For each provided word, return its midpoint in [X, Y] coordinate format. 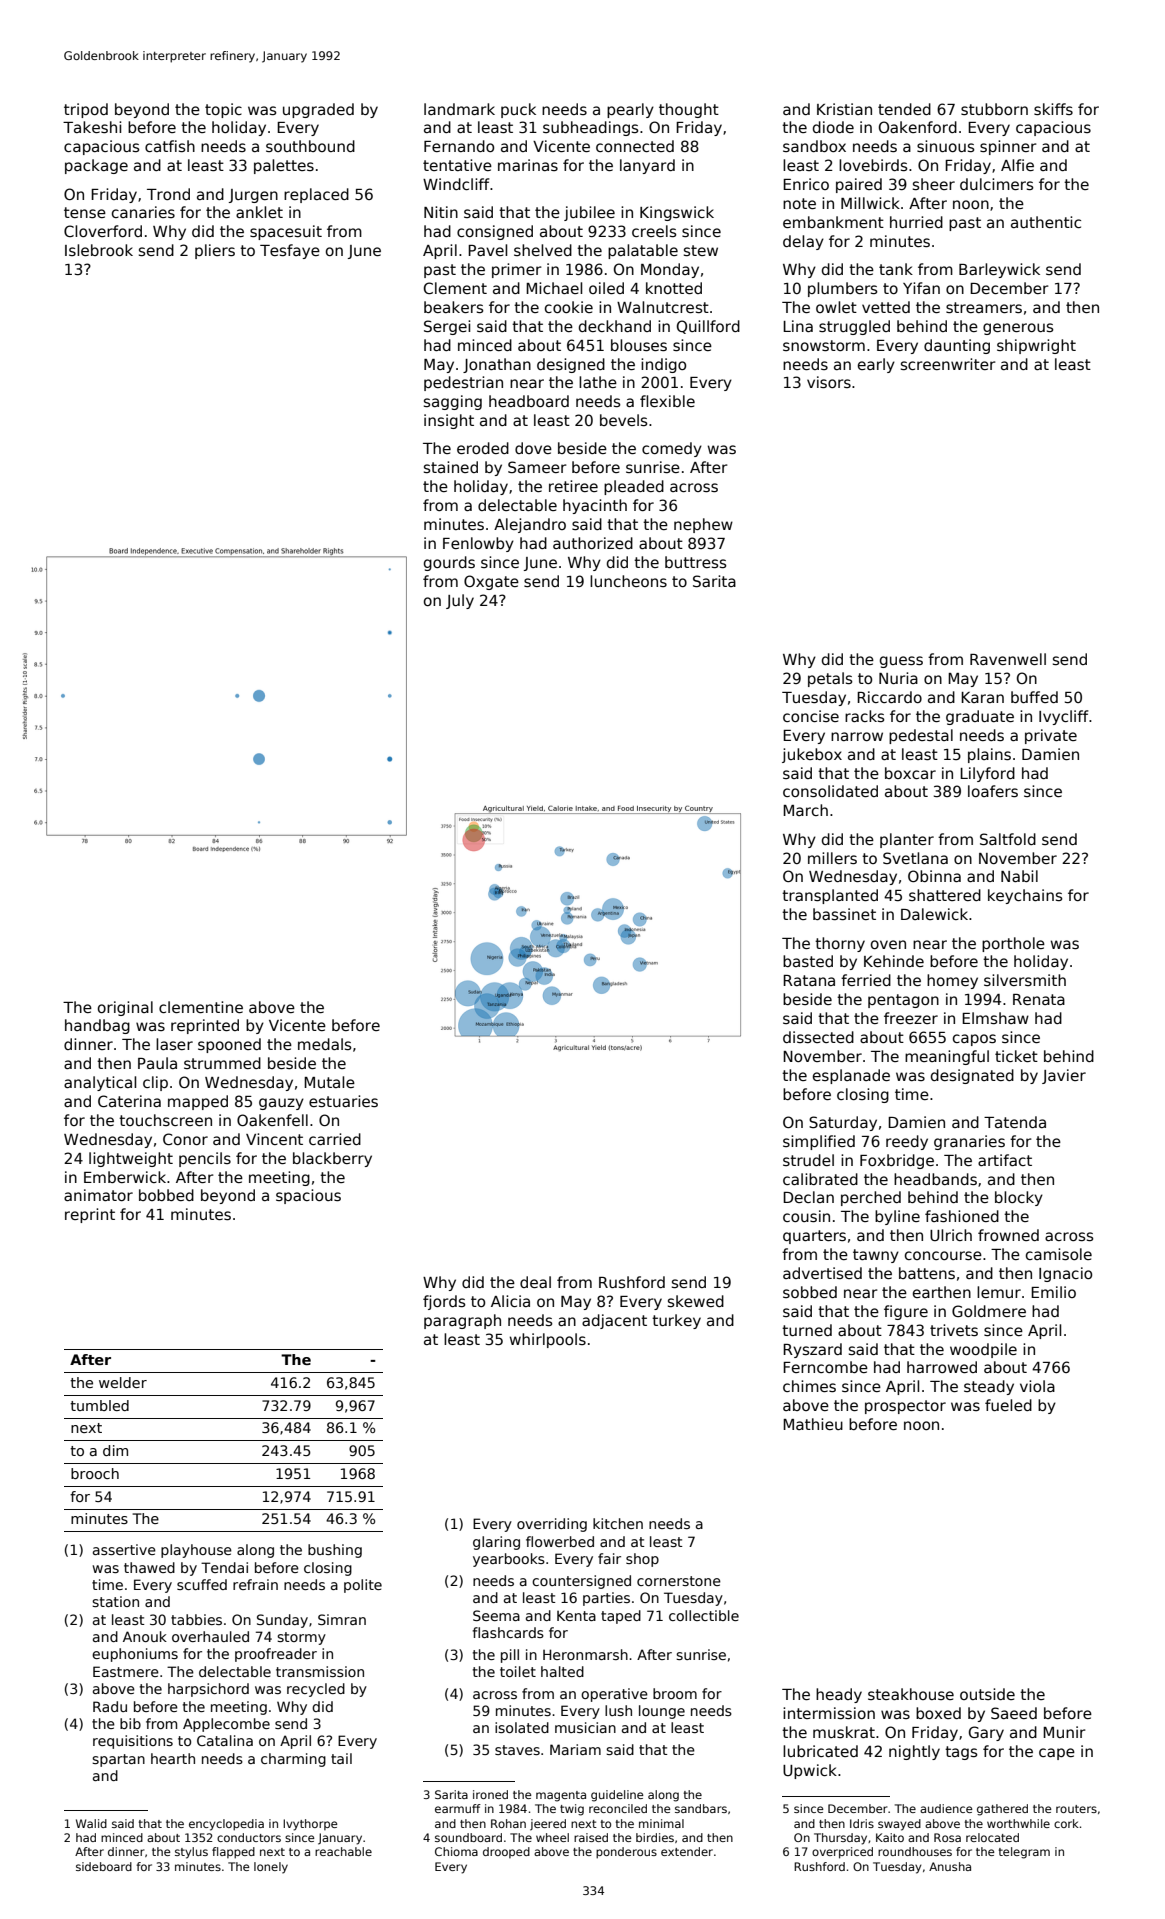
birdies [655, 1837]
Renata [1039, 999]
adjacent [614, 1321]
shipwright [1036, 346]
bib [130, 1723]
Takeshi [92, 127]
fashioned [962, 1216]
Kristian [844, 109]
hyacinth [595, 506]
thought [689, 110]
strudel [808, 1160]
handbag [97, 1026]
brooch [95, 1473]
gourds [449, 563]
